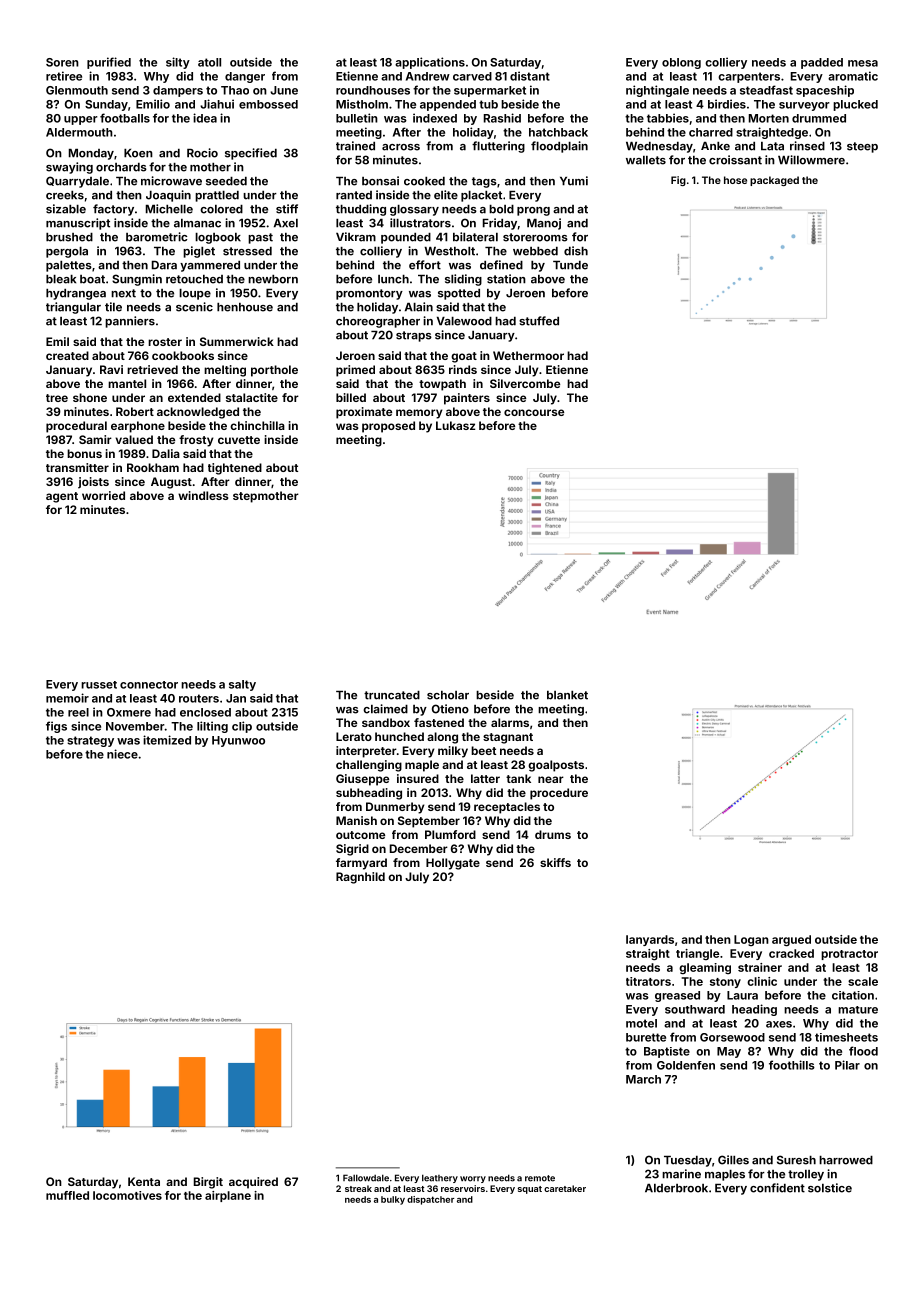 The height and width of the screenshot is (1308, 924). What do you see at coordinates (228, 1196) in the screenshot?
I see `airplane` at bounding box center [228, 1196].
